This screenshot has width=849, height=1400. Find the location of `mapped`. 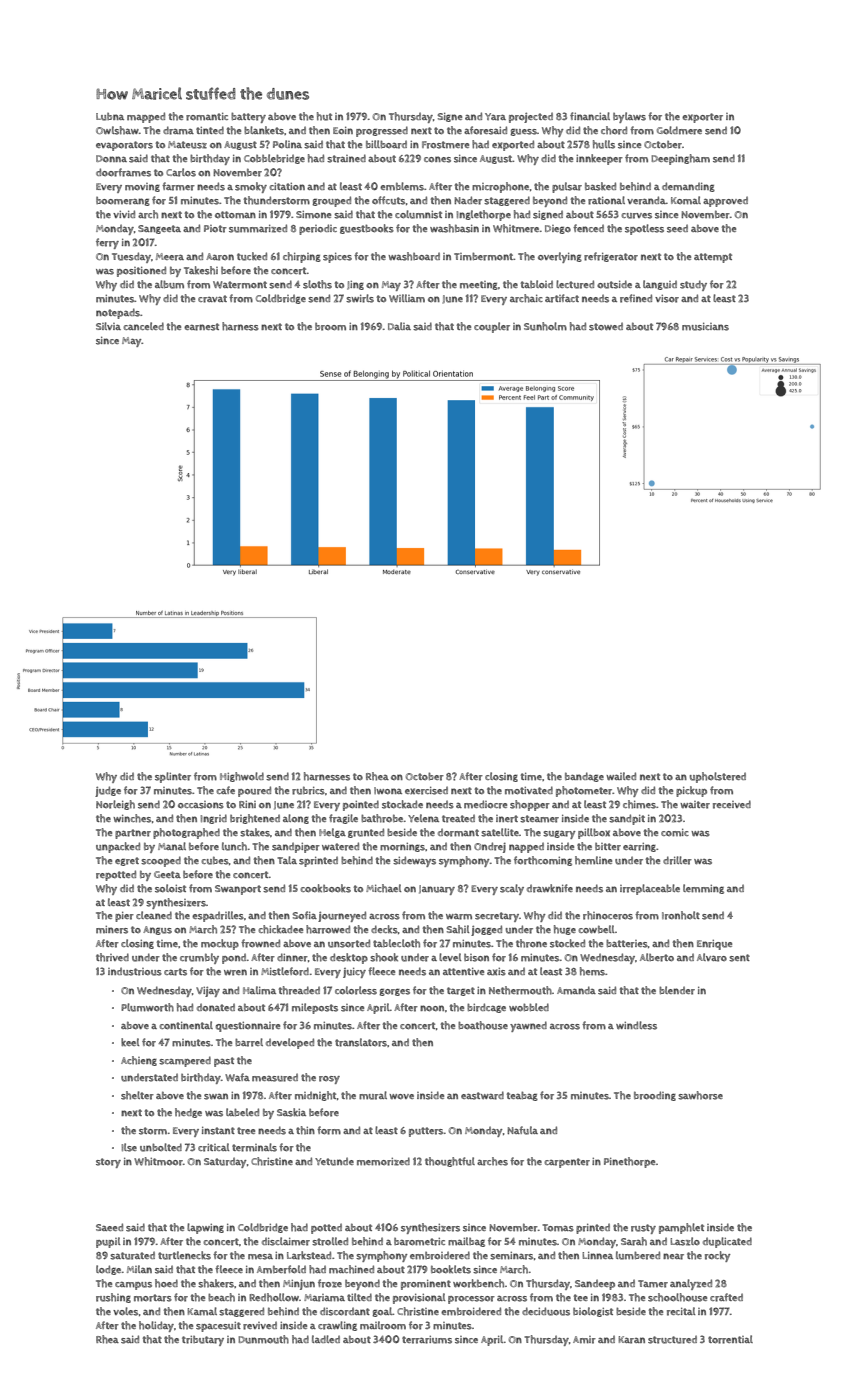

mapped is located at coordinates (146, 117).
